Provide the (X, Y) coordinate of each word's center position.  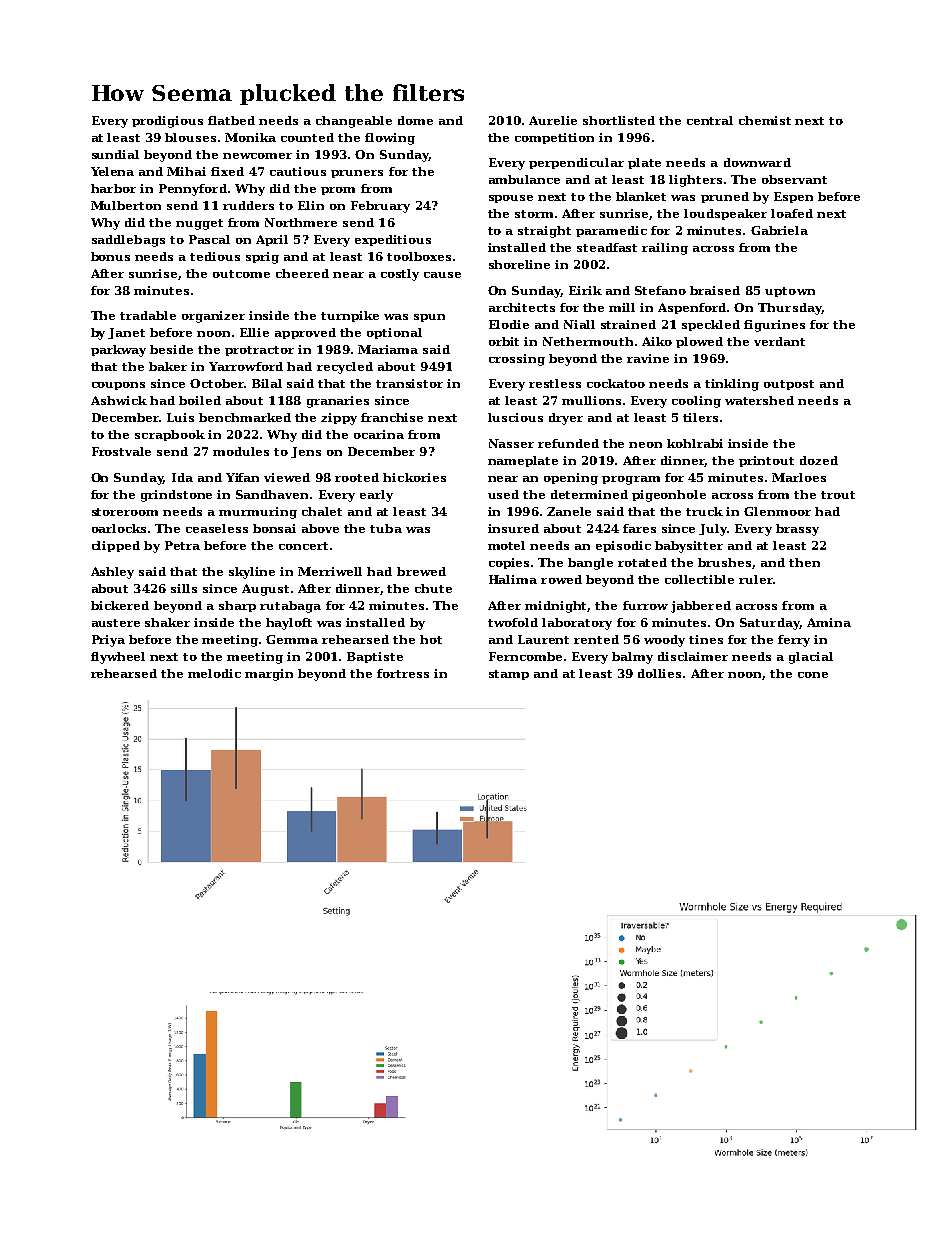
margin (269, 675)
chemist (765, 120)
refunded (568, 443)
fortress (403, 673)
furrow (645, 605)
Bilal (267, 383)
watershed (759, 400)
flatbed (231, 120)
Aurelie (553, 120)
